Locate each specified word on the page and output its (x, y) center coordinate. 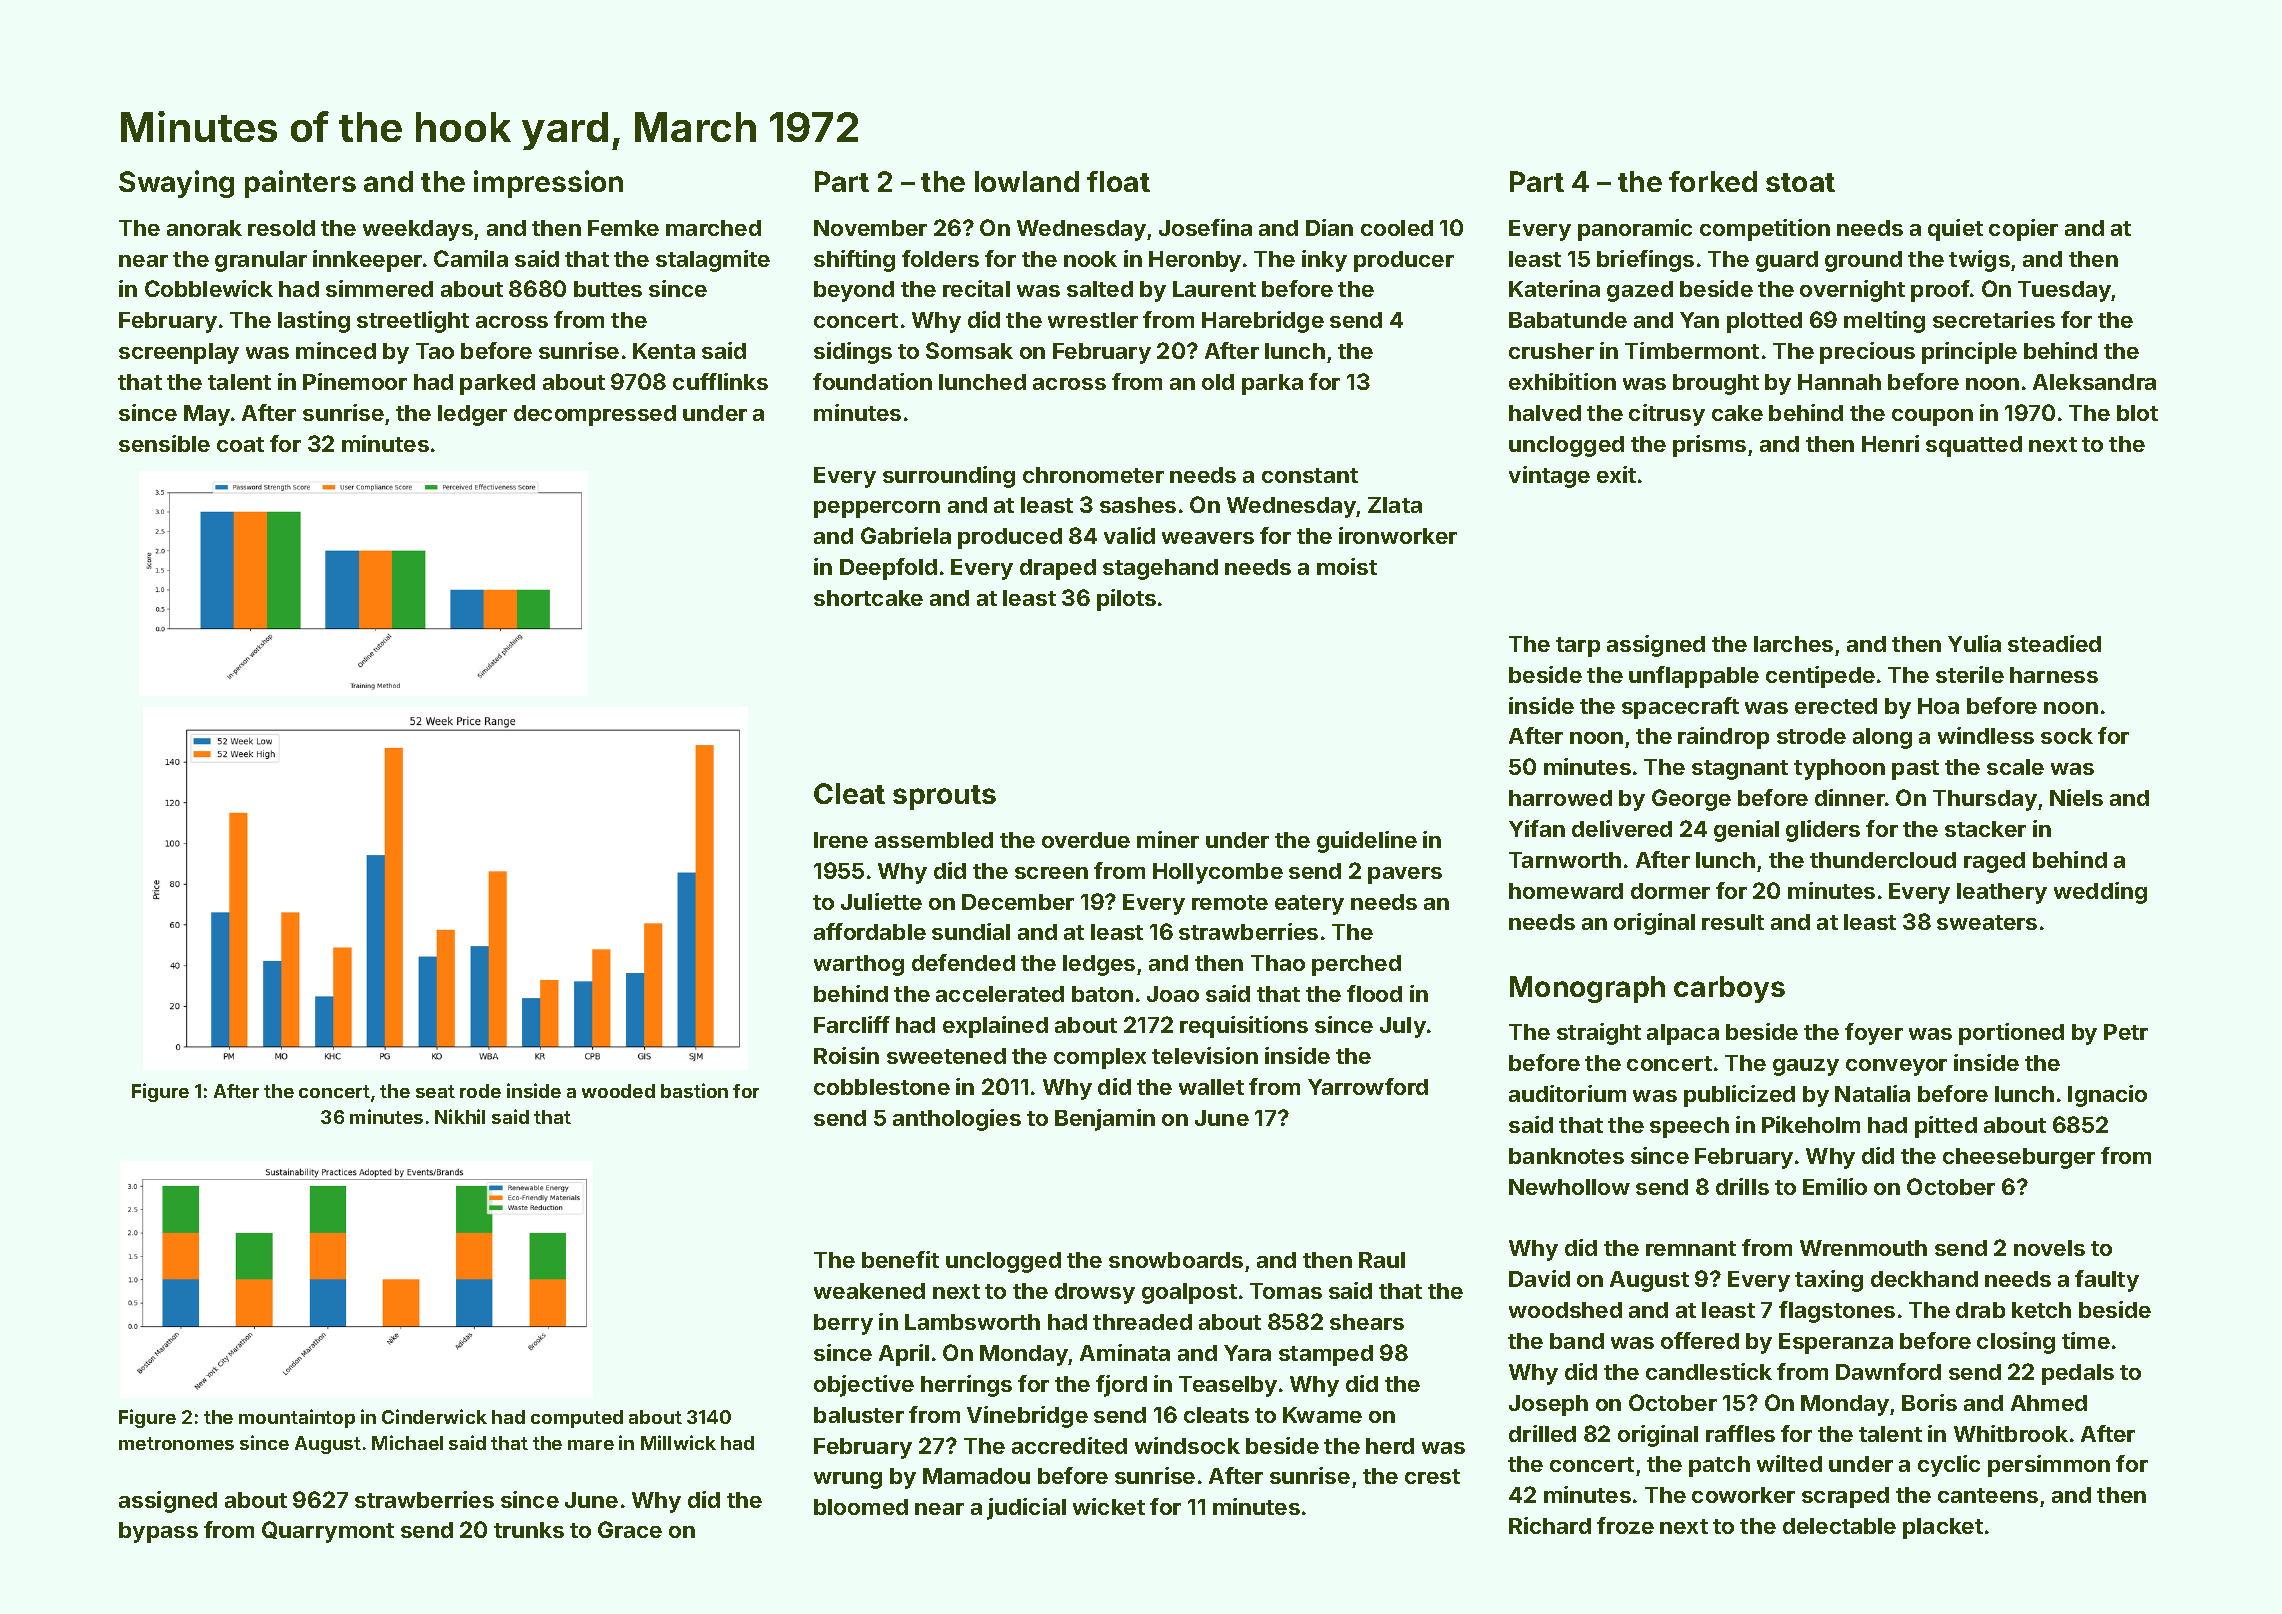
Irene (841, 840)
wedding (2100, 893)
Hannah (1839, 382)
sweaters (1987, 922)
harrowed (1560, 798)
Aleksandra (2094, 382)
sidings (853, 353)
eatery (1309, 905)
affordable (870, 931)
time (2086, 1340)
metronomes (176, 1443)
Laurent (1214, 289)
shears (1367, 1322)
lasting (314, 322)
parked (497, 384)
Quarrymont (328, 1532)
